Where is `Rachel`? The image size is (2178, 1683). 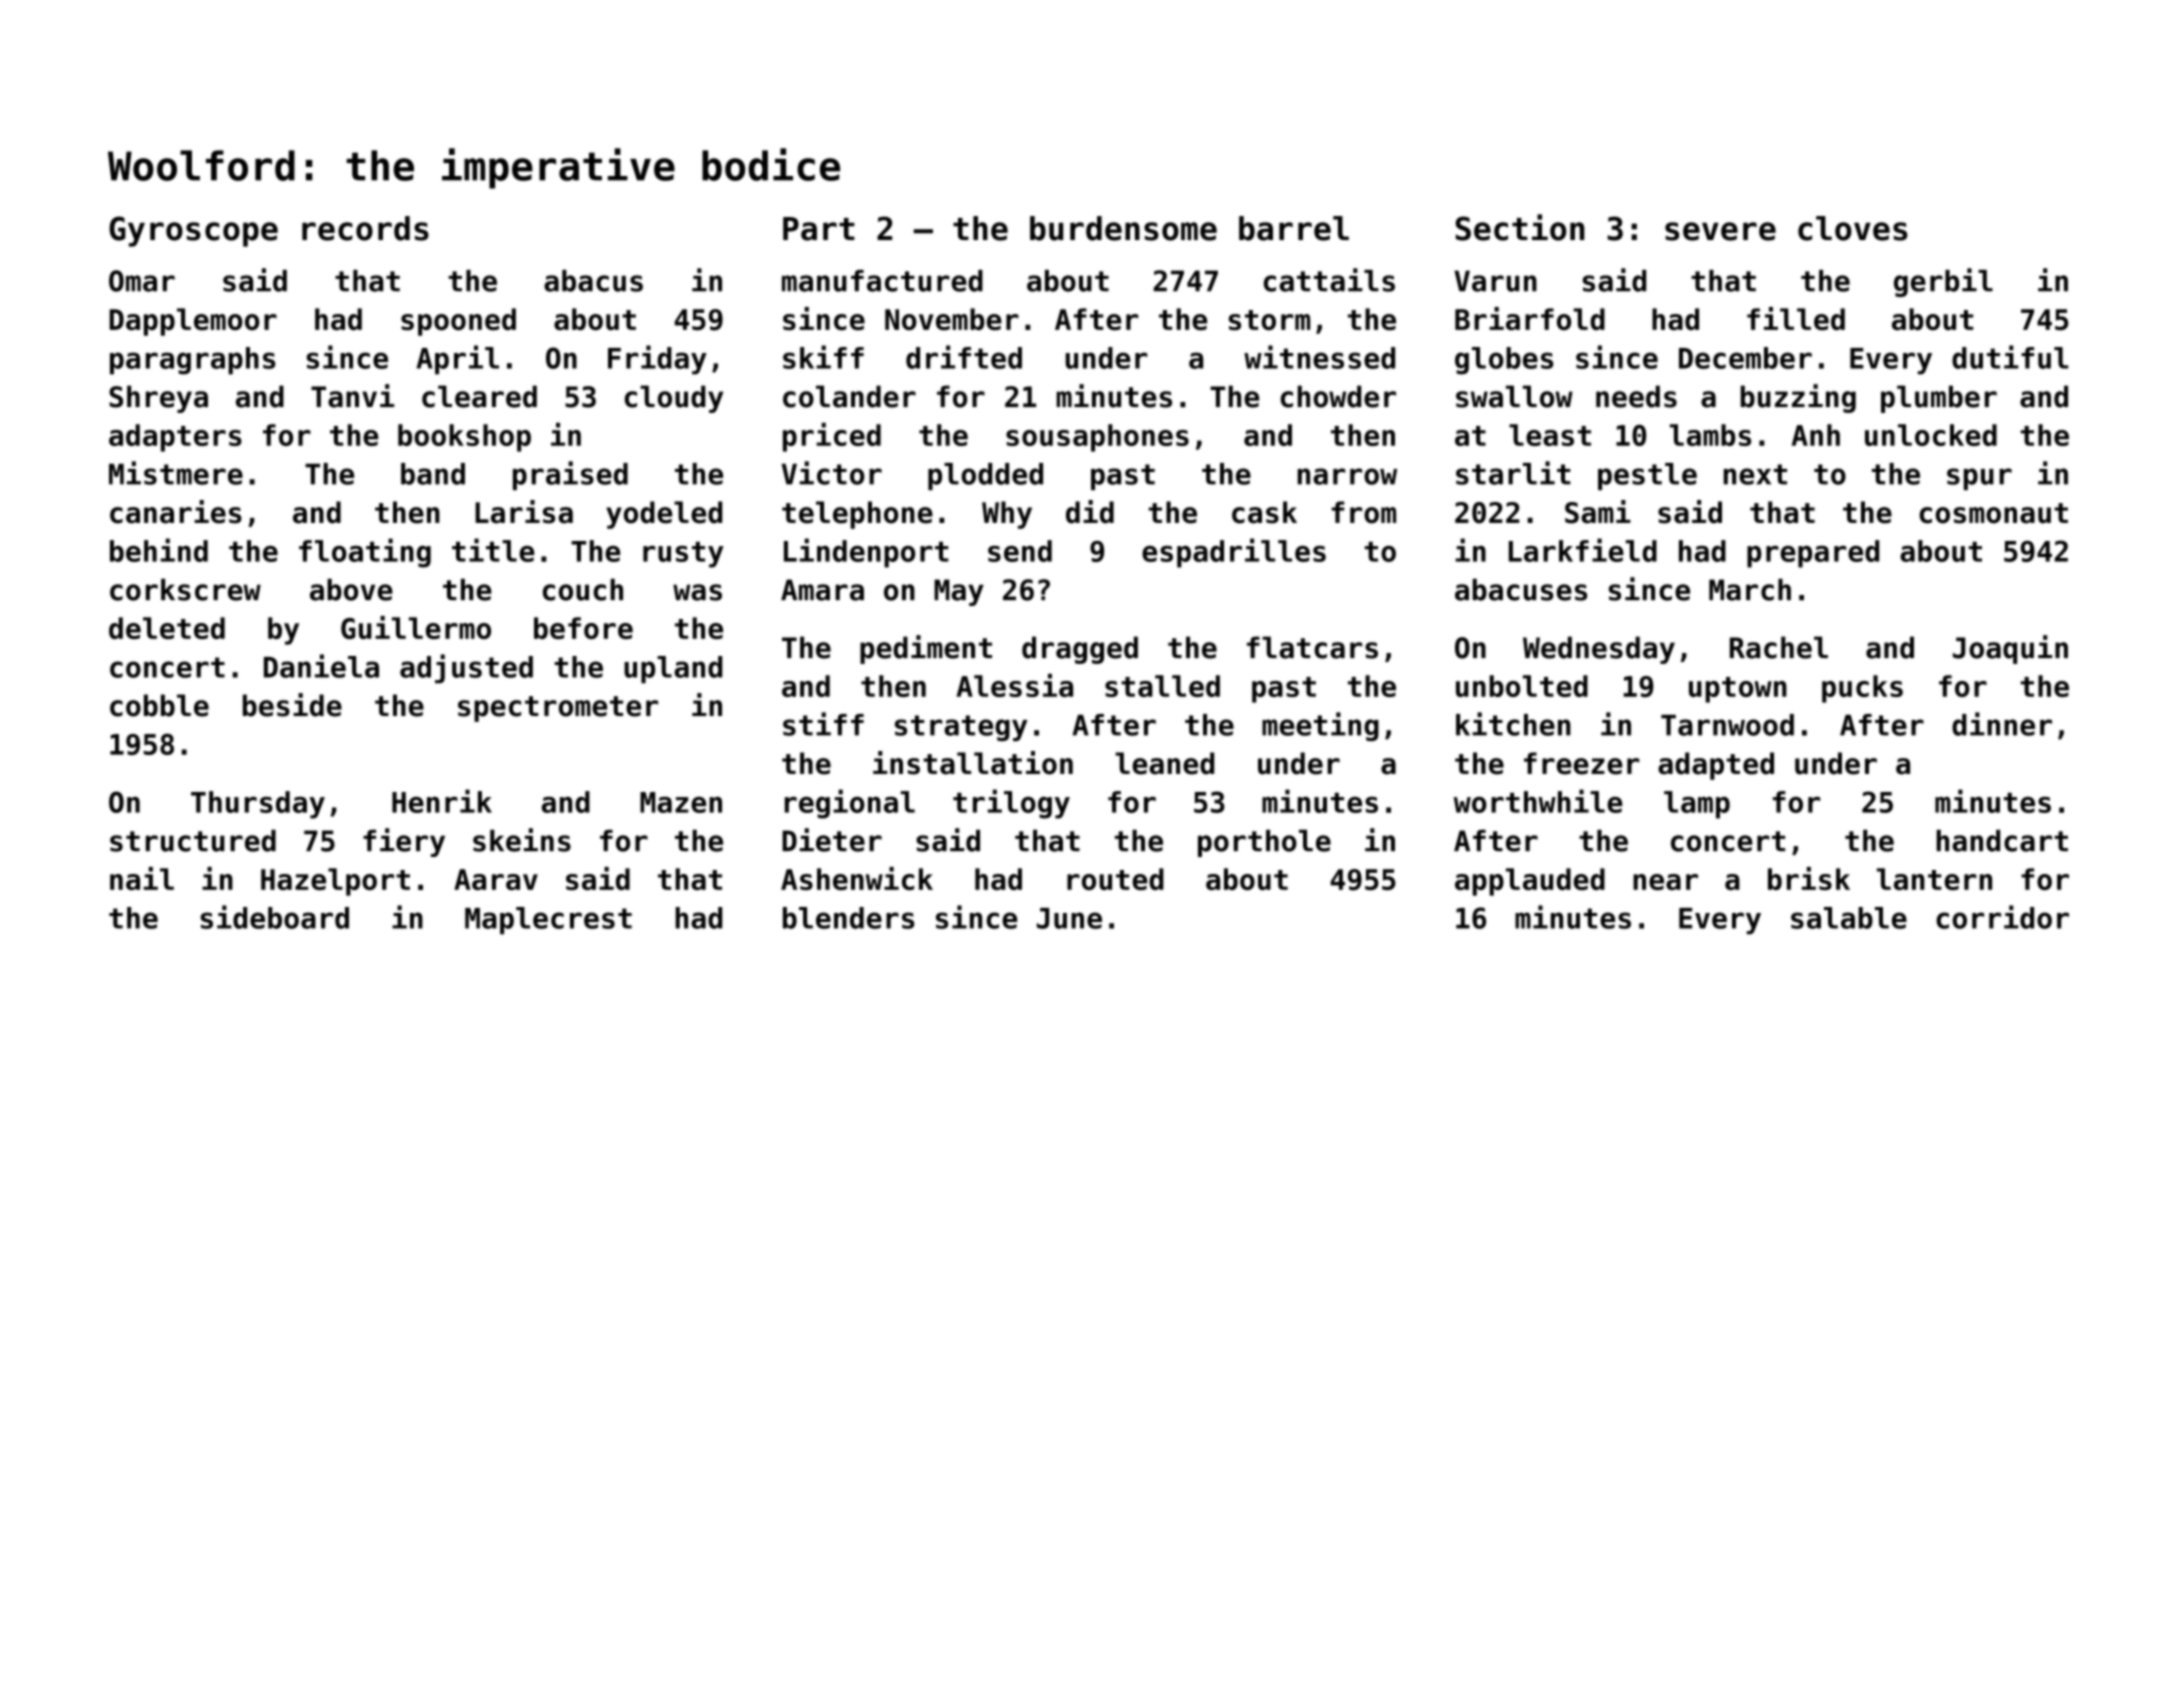
Rachel is located at coordinates (1779, 647).
